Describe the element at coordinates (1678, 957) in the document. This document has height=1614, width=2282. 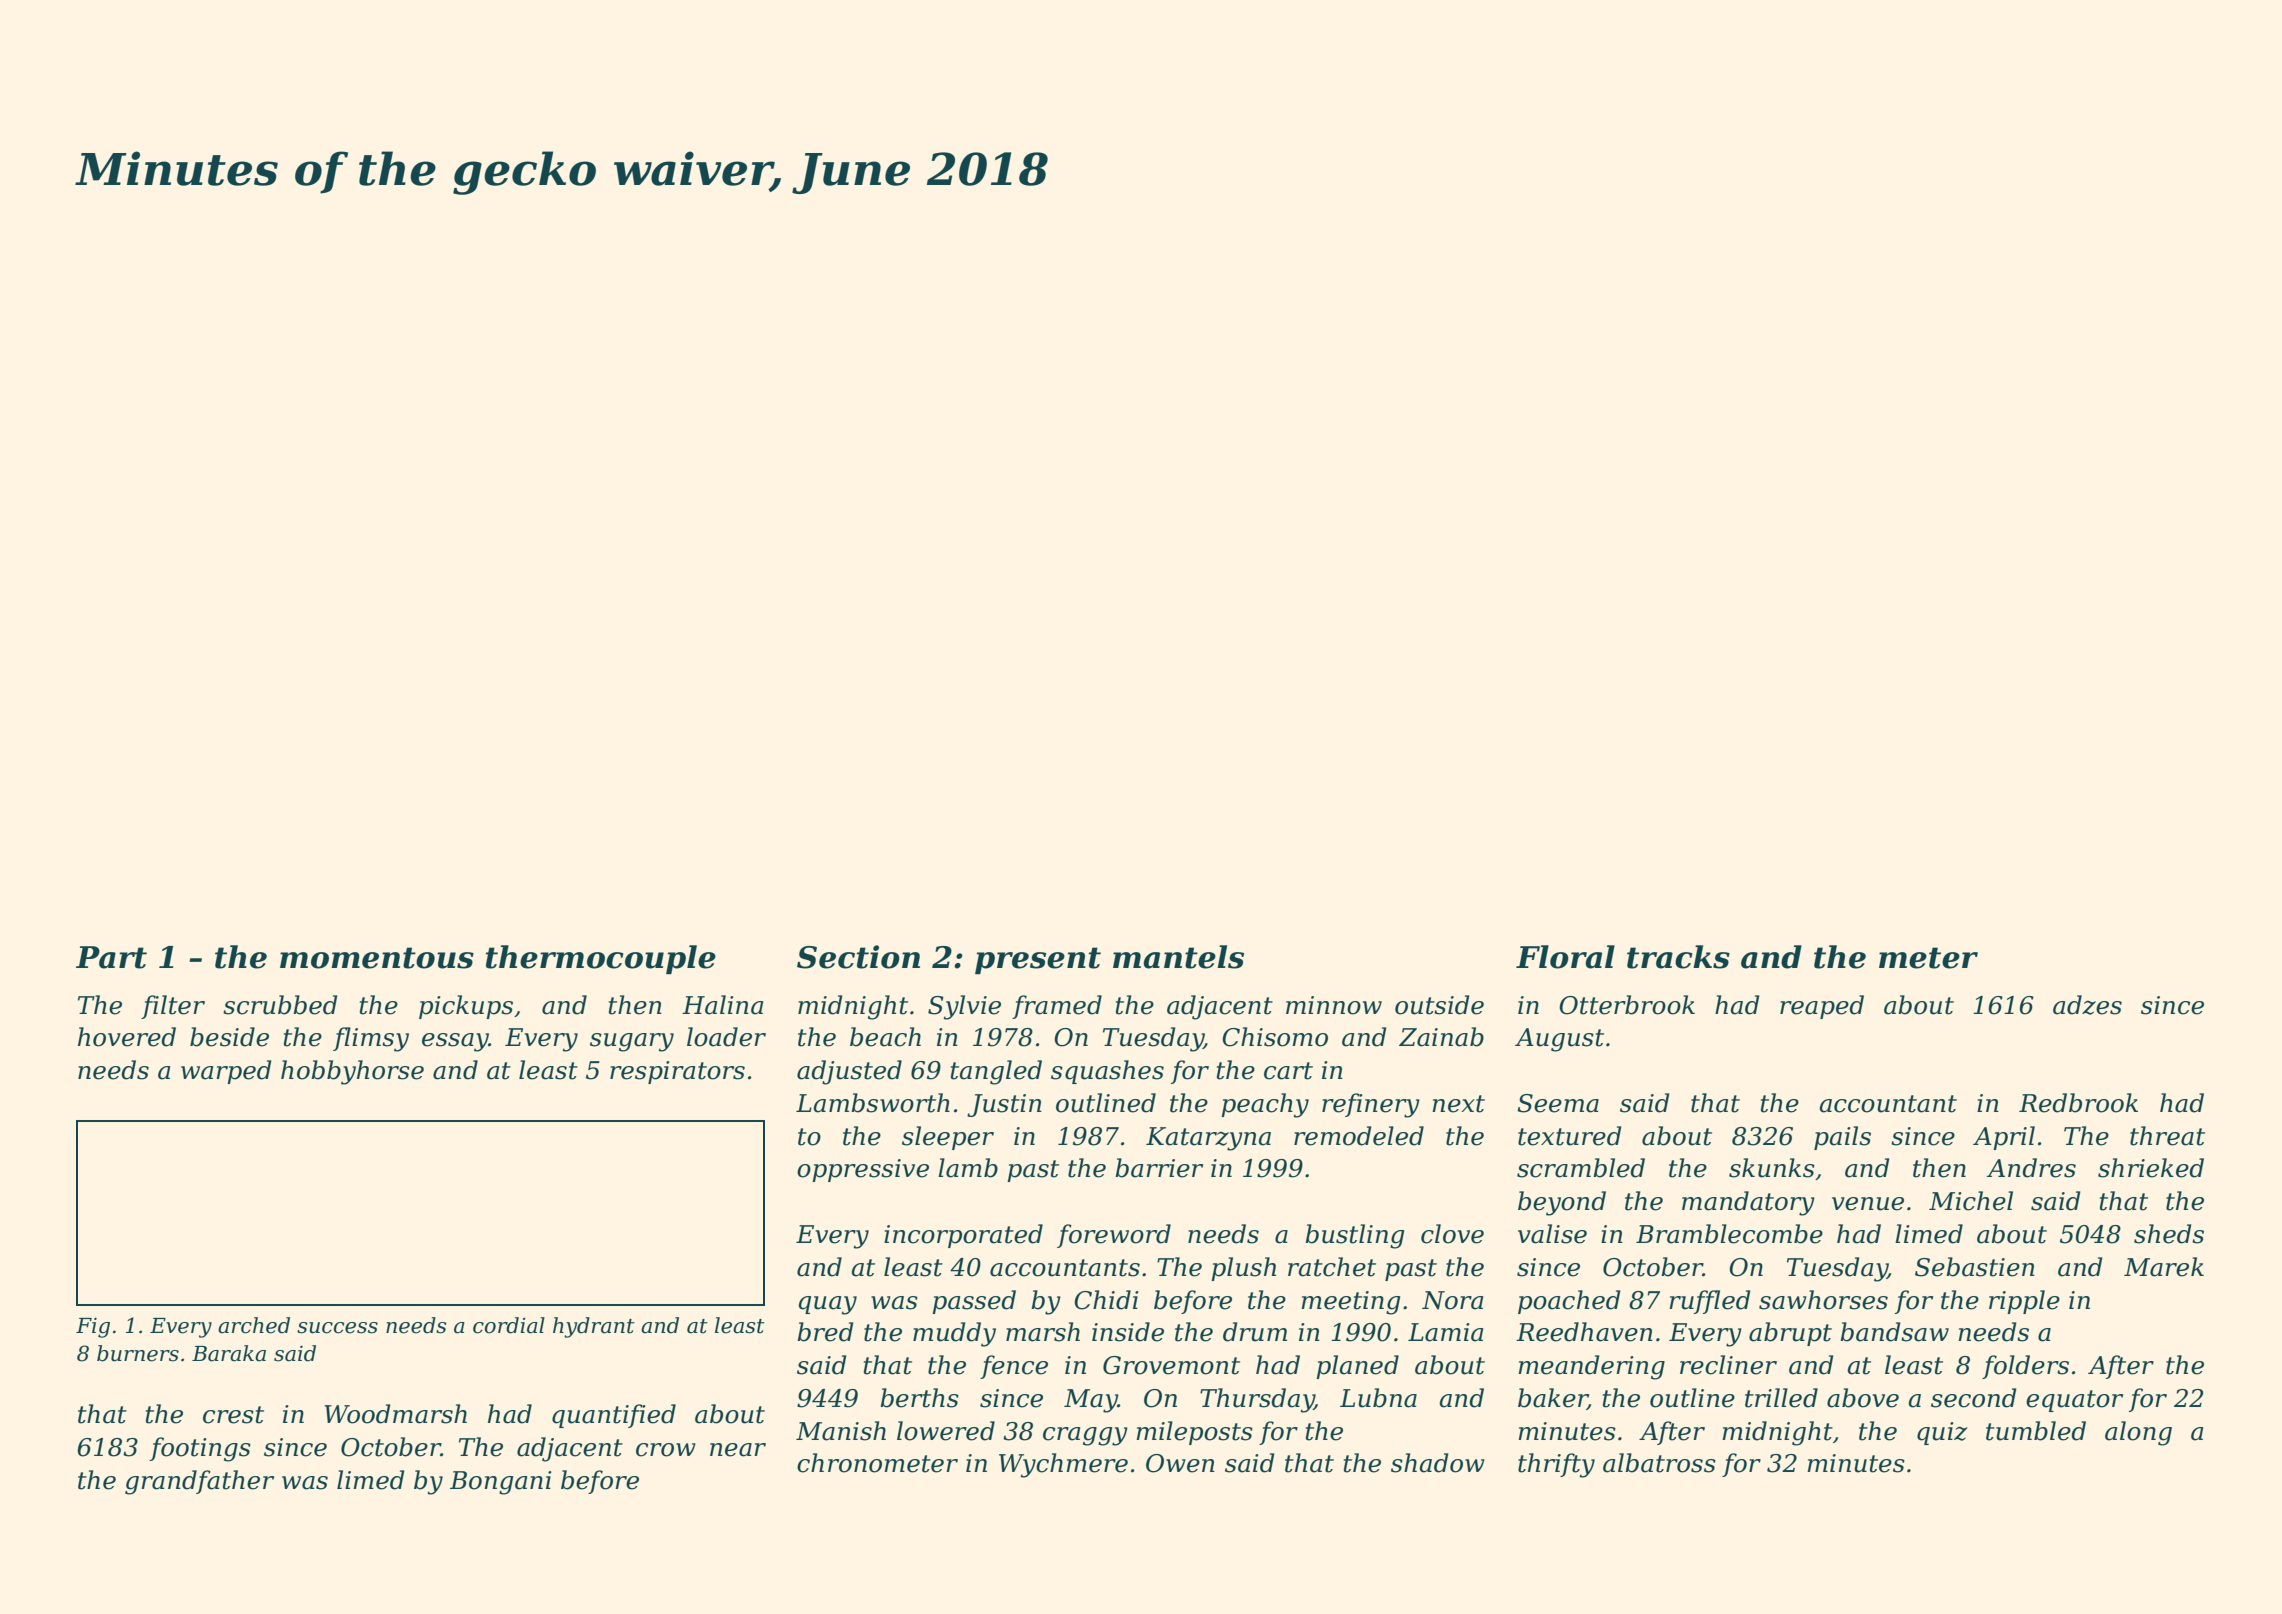
I see `tracks` at that location.
